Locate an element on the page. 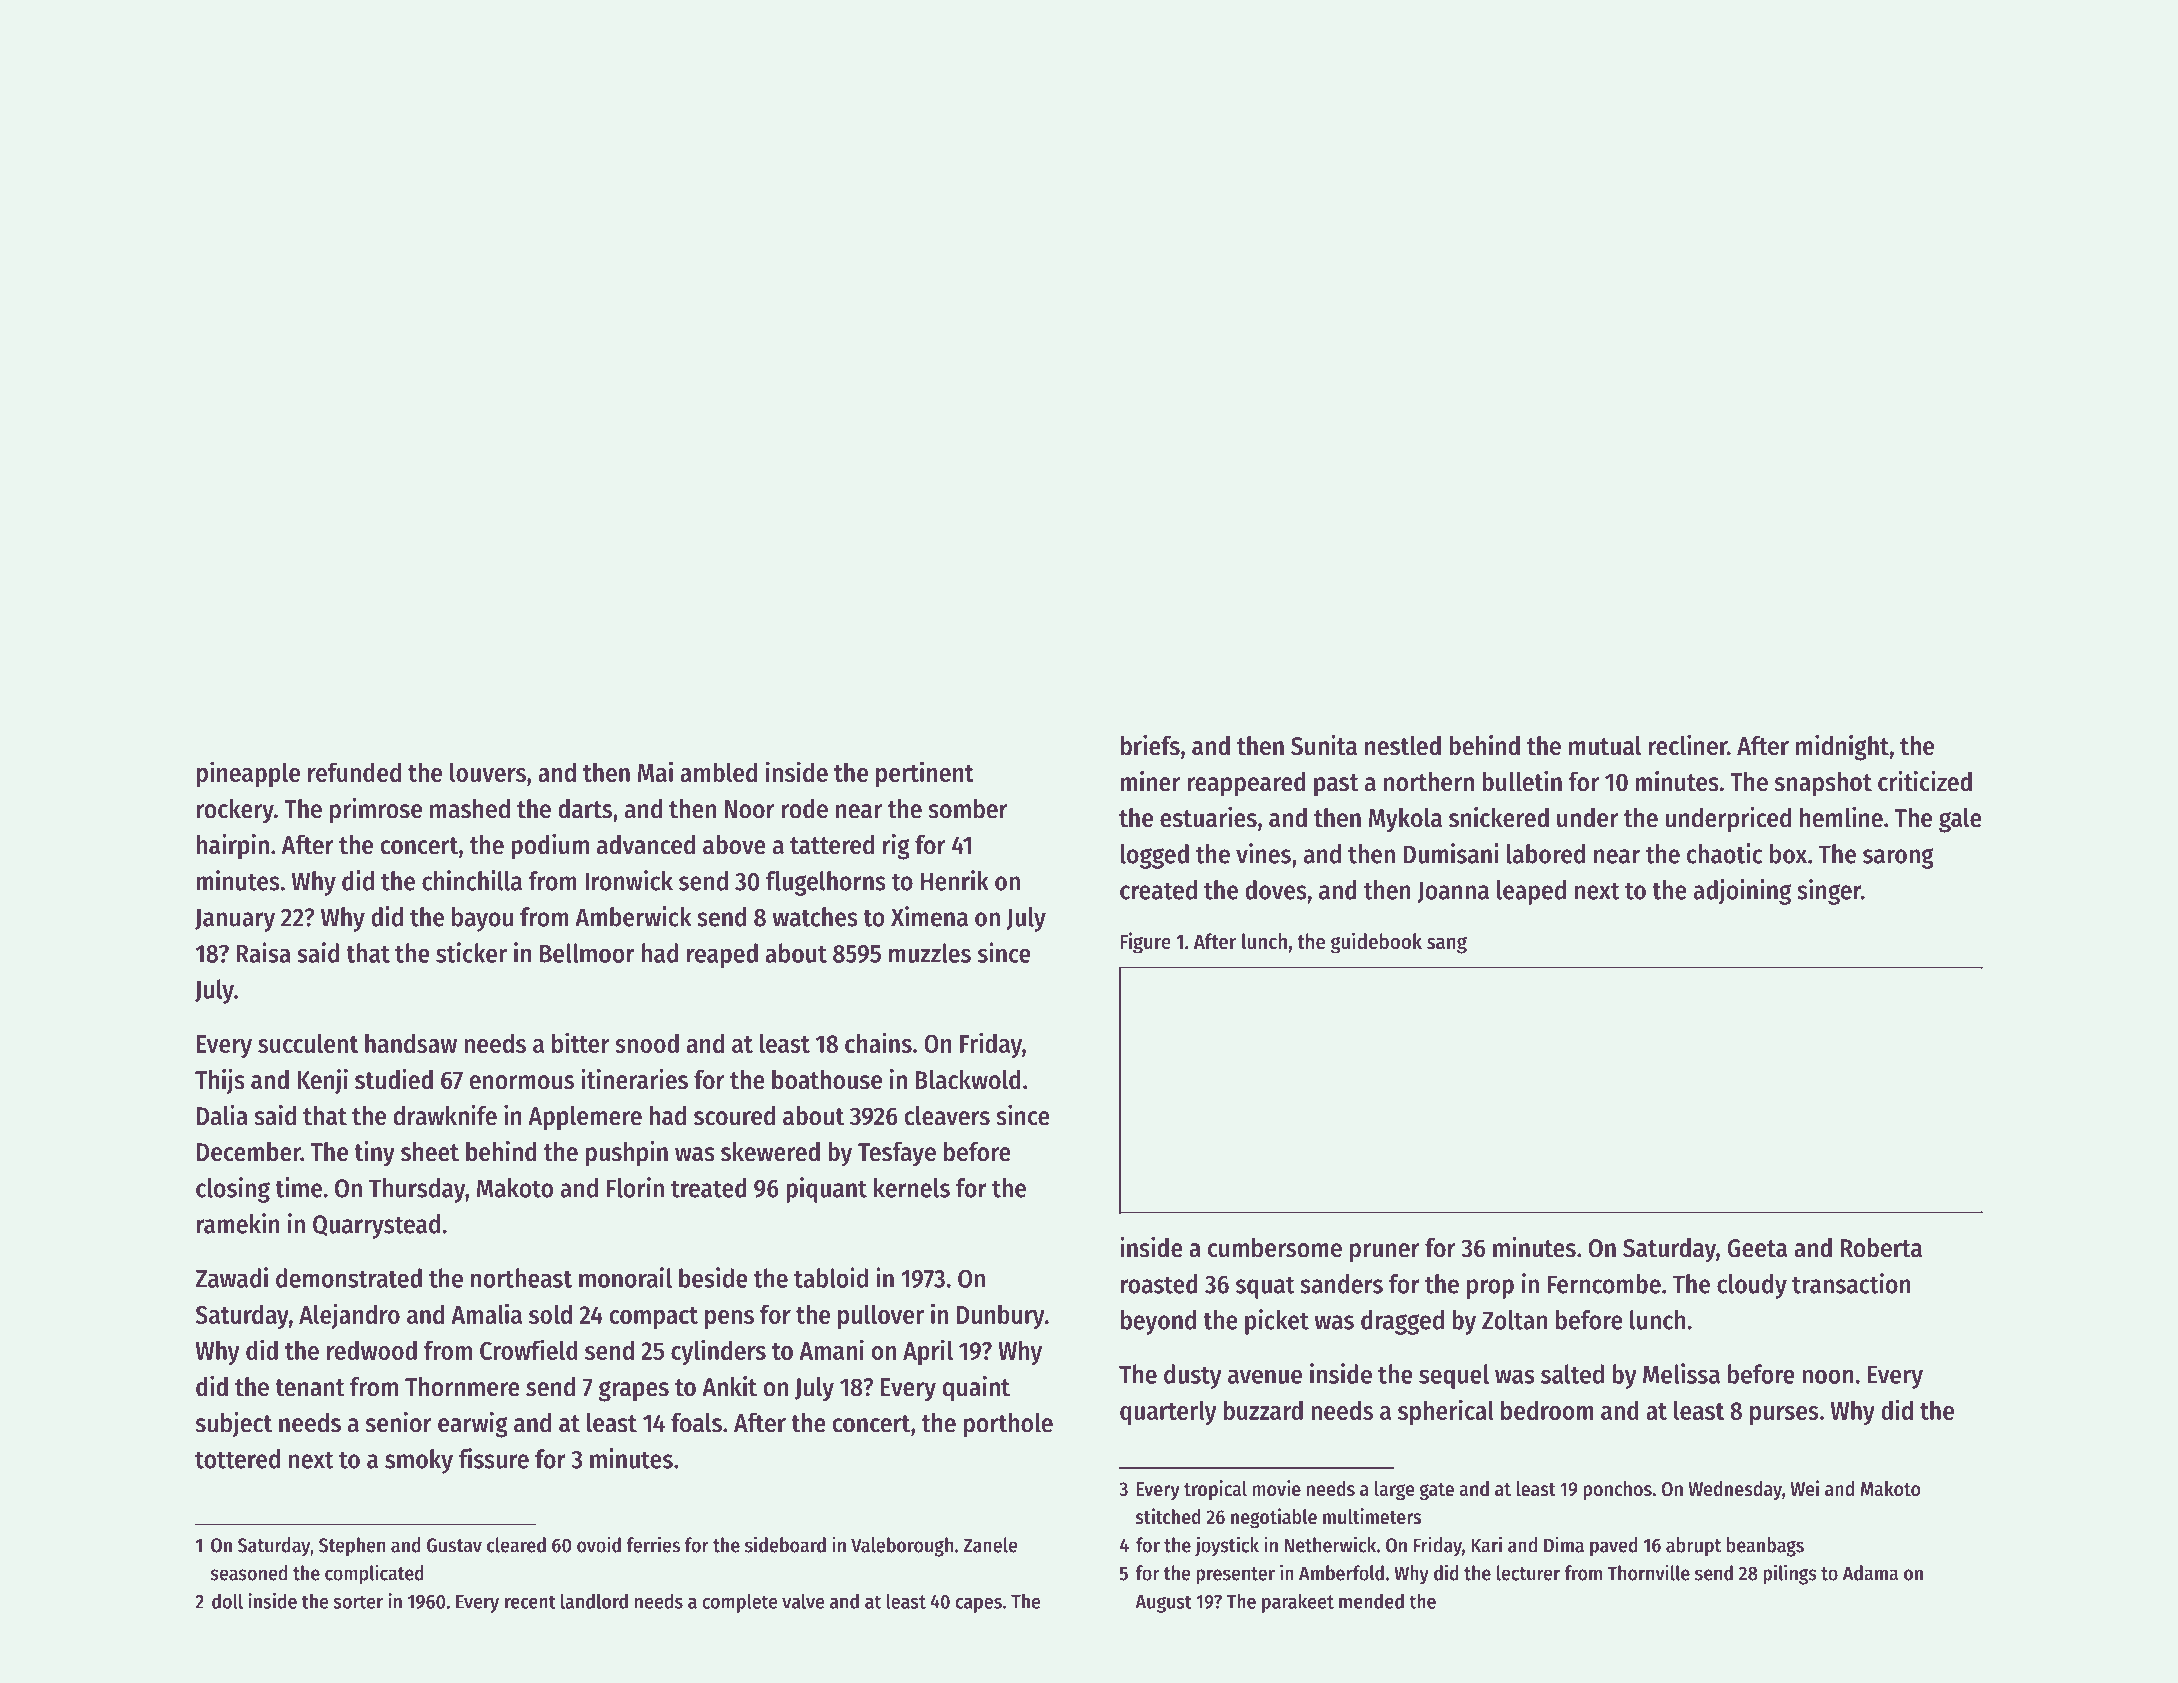  sorter is located at coordinates (358, 1602).
